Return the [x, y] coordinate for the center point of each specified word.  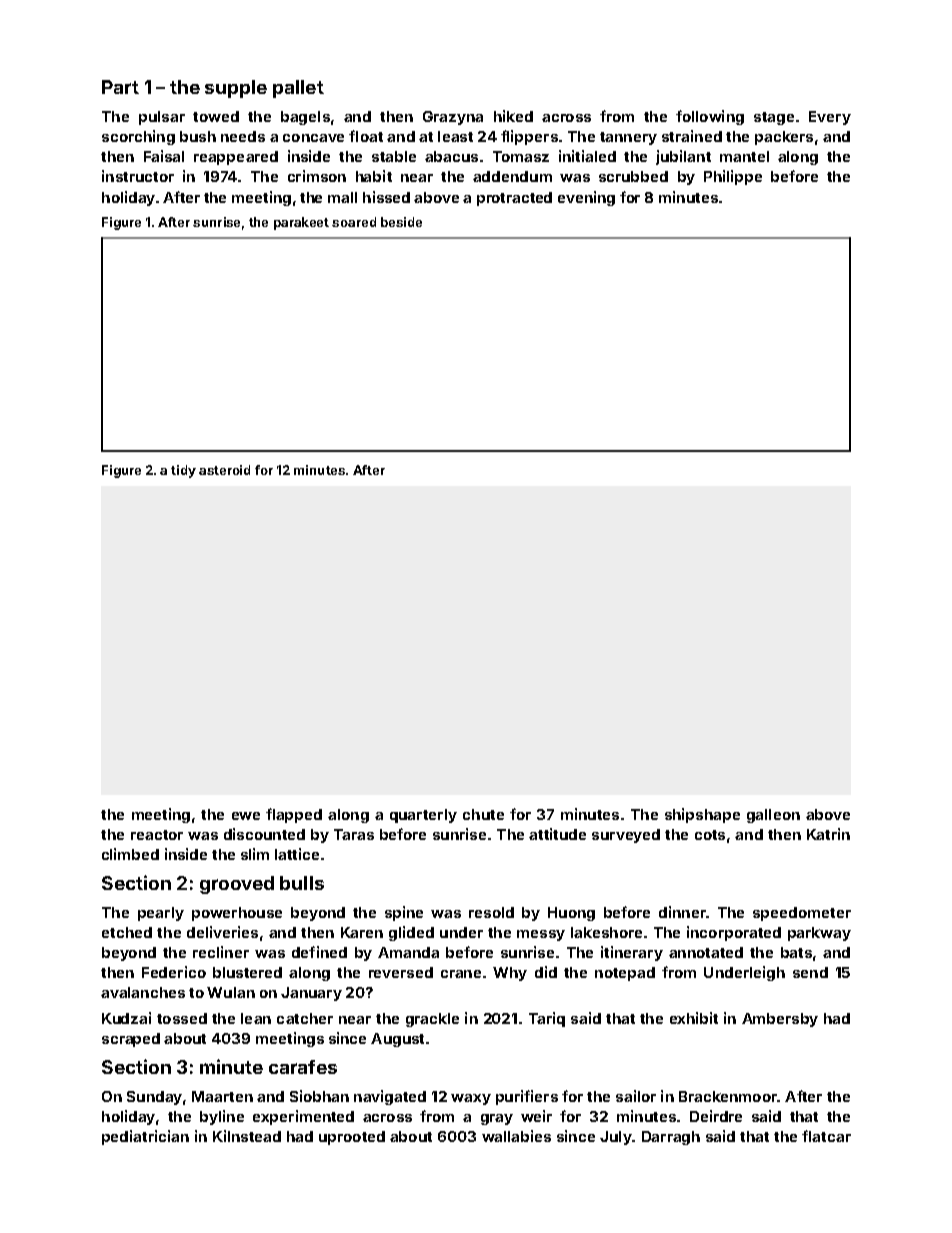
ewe [246, 816]
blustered [247, 972]
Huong [571, 914]
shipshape [702, 815]
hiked [513, 116]
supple [236, 89]
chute [483, 814]
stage [774, 118]
